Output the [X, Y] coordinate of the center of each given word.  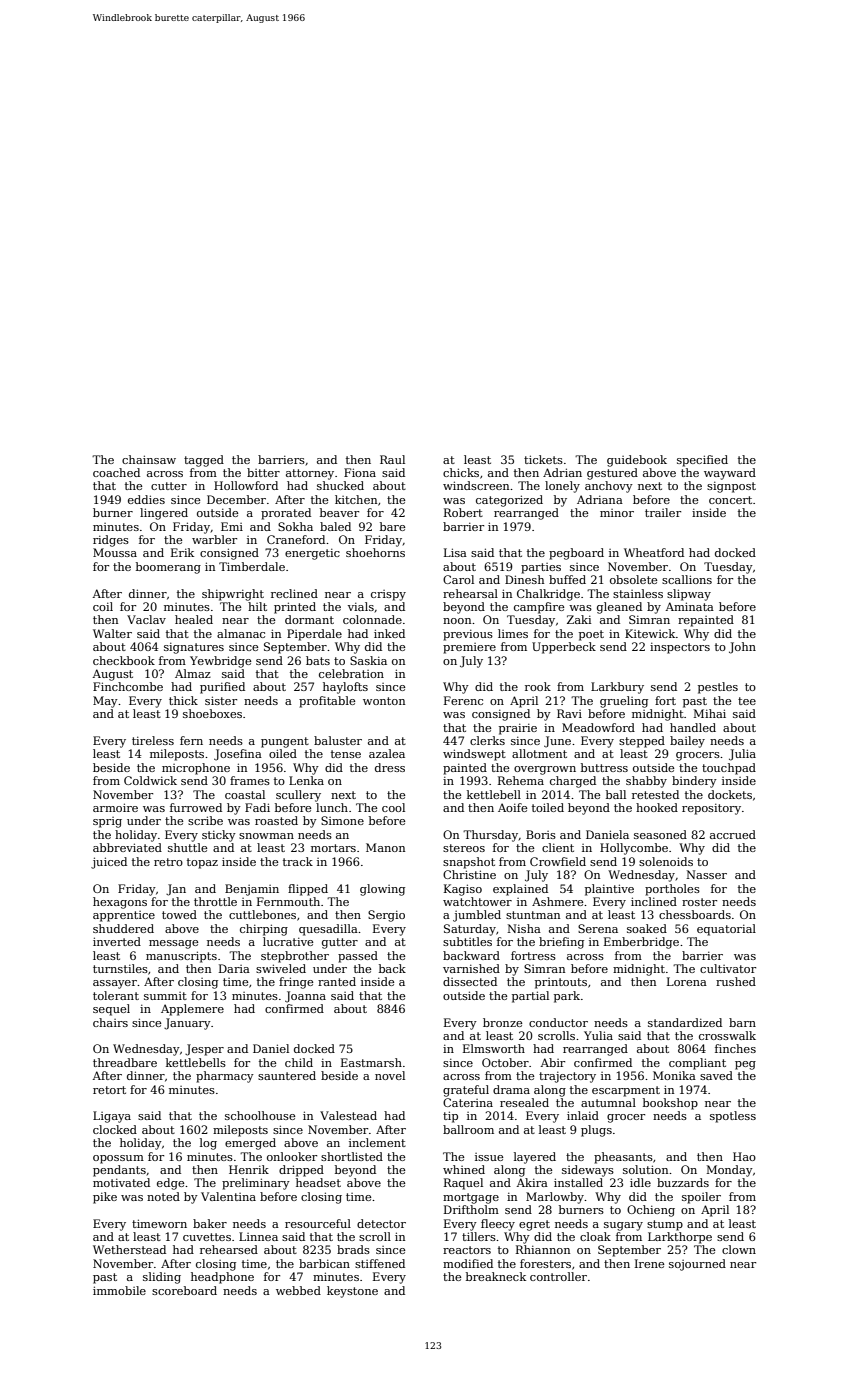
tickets [543, 459]
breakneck [496, 1276]
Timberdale [252, 566]
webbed [298, 1290]
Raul [392, 459]
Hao [744, 1156]
